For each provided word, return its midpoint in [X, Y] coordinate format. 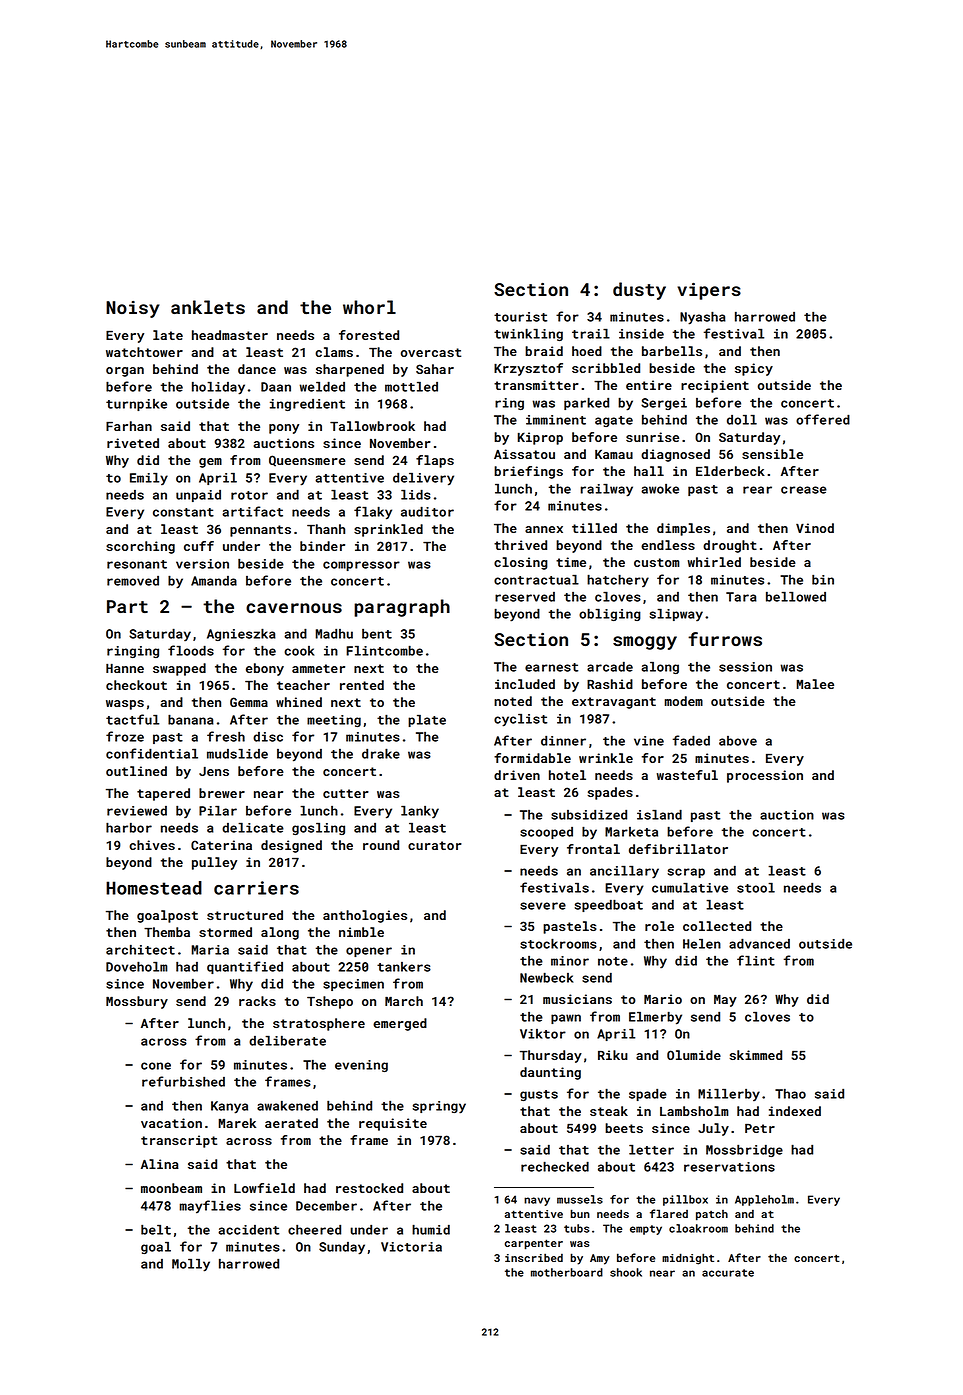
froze [125, 736]
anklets [208, 307]
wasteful [687, 775]
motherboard [567, 1272]
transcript [179, 1141]
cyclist [520, 720]
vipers [709, 291]
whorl [369, 307]
